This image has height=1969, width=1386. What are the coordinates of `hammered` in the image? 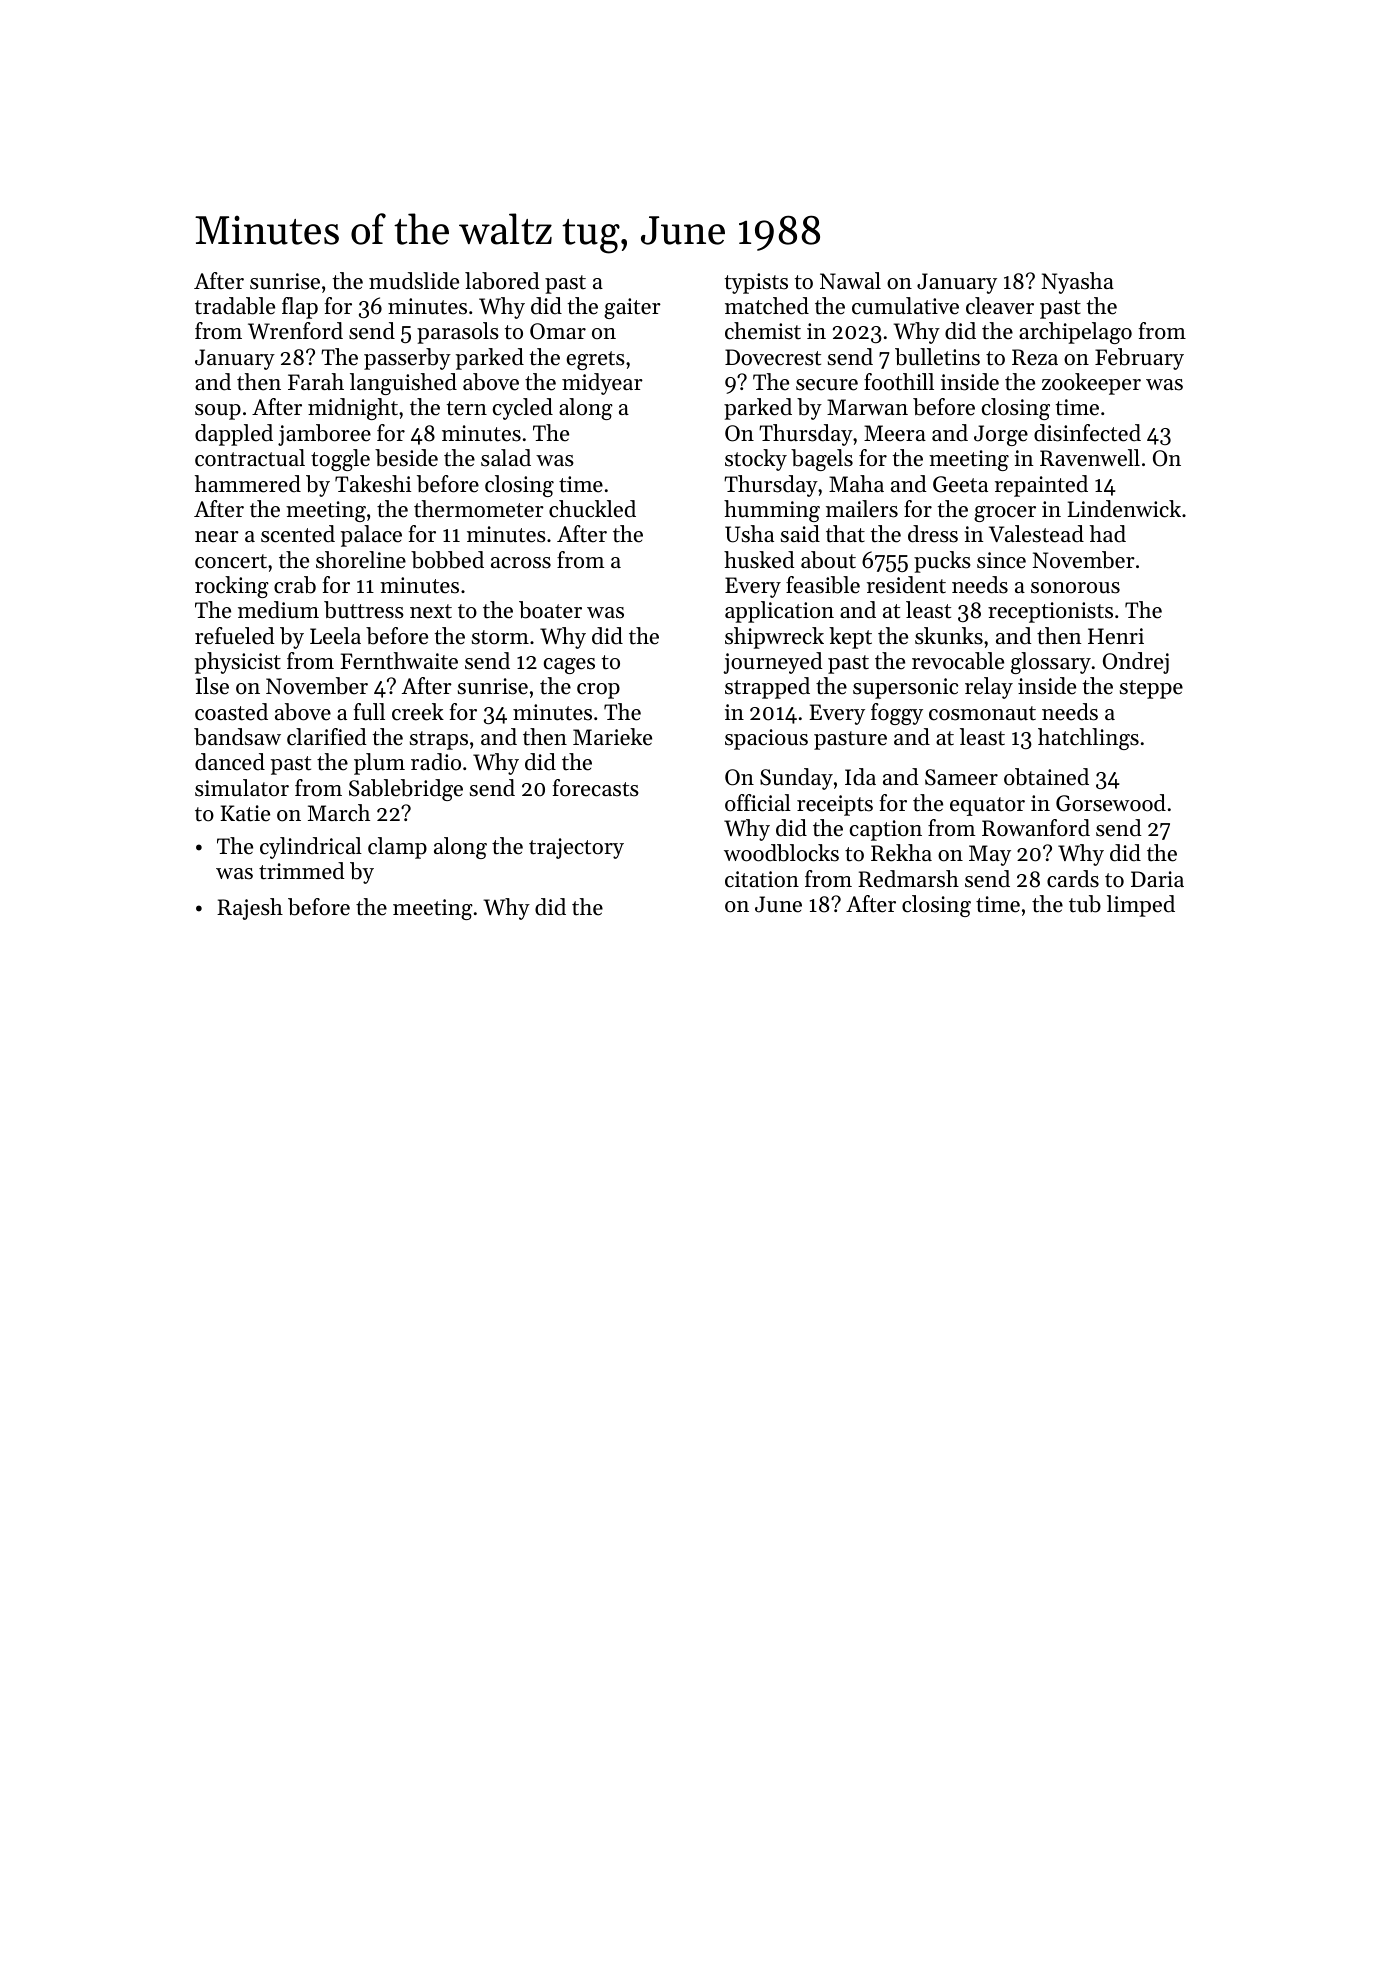 It's located at (248, 484).
